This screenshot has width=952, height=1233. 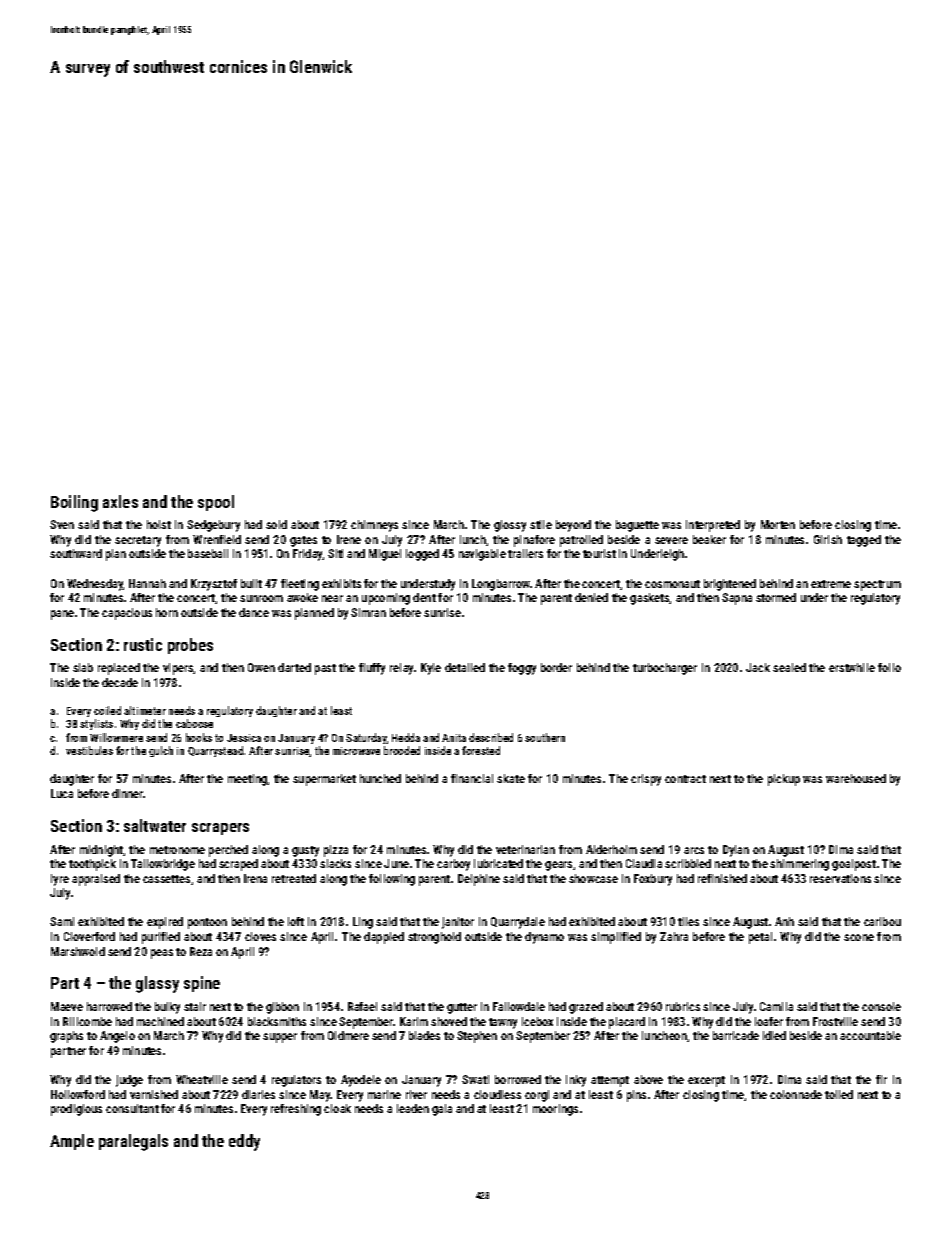 What do you see at coordinates (177, 850) in the screenshot?
I see `metronome` at bounding box center [177, 850].
